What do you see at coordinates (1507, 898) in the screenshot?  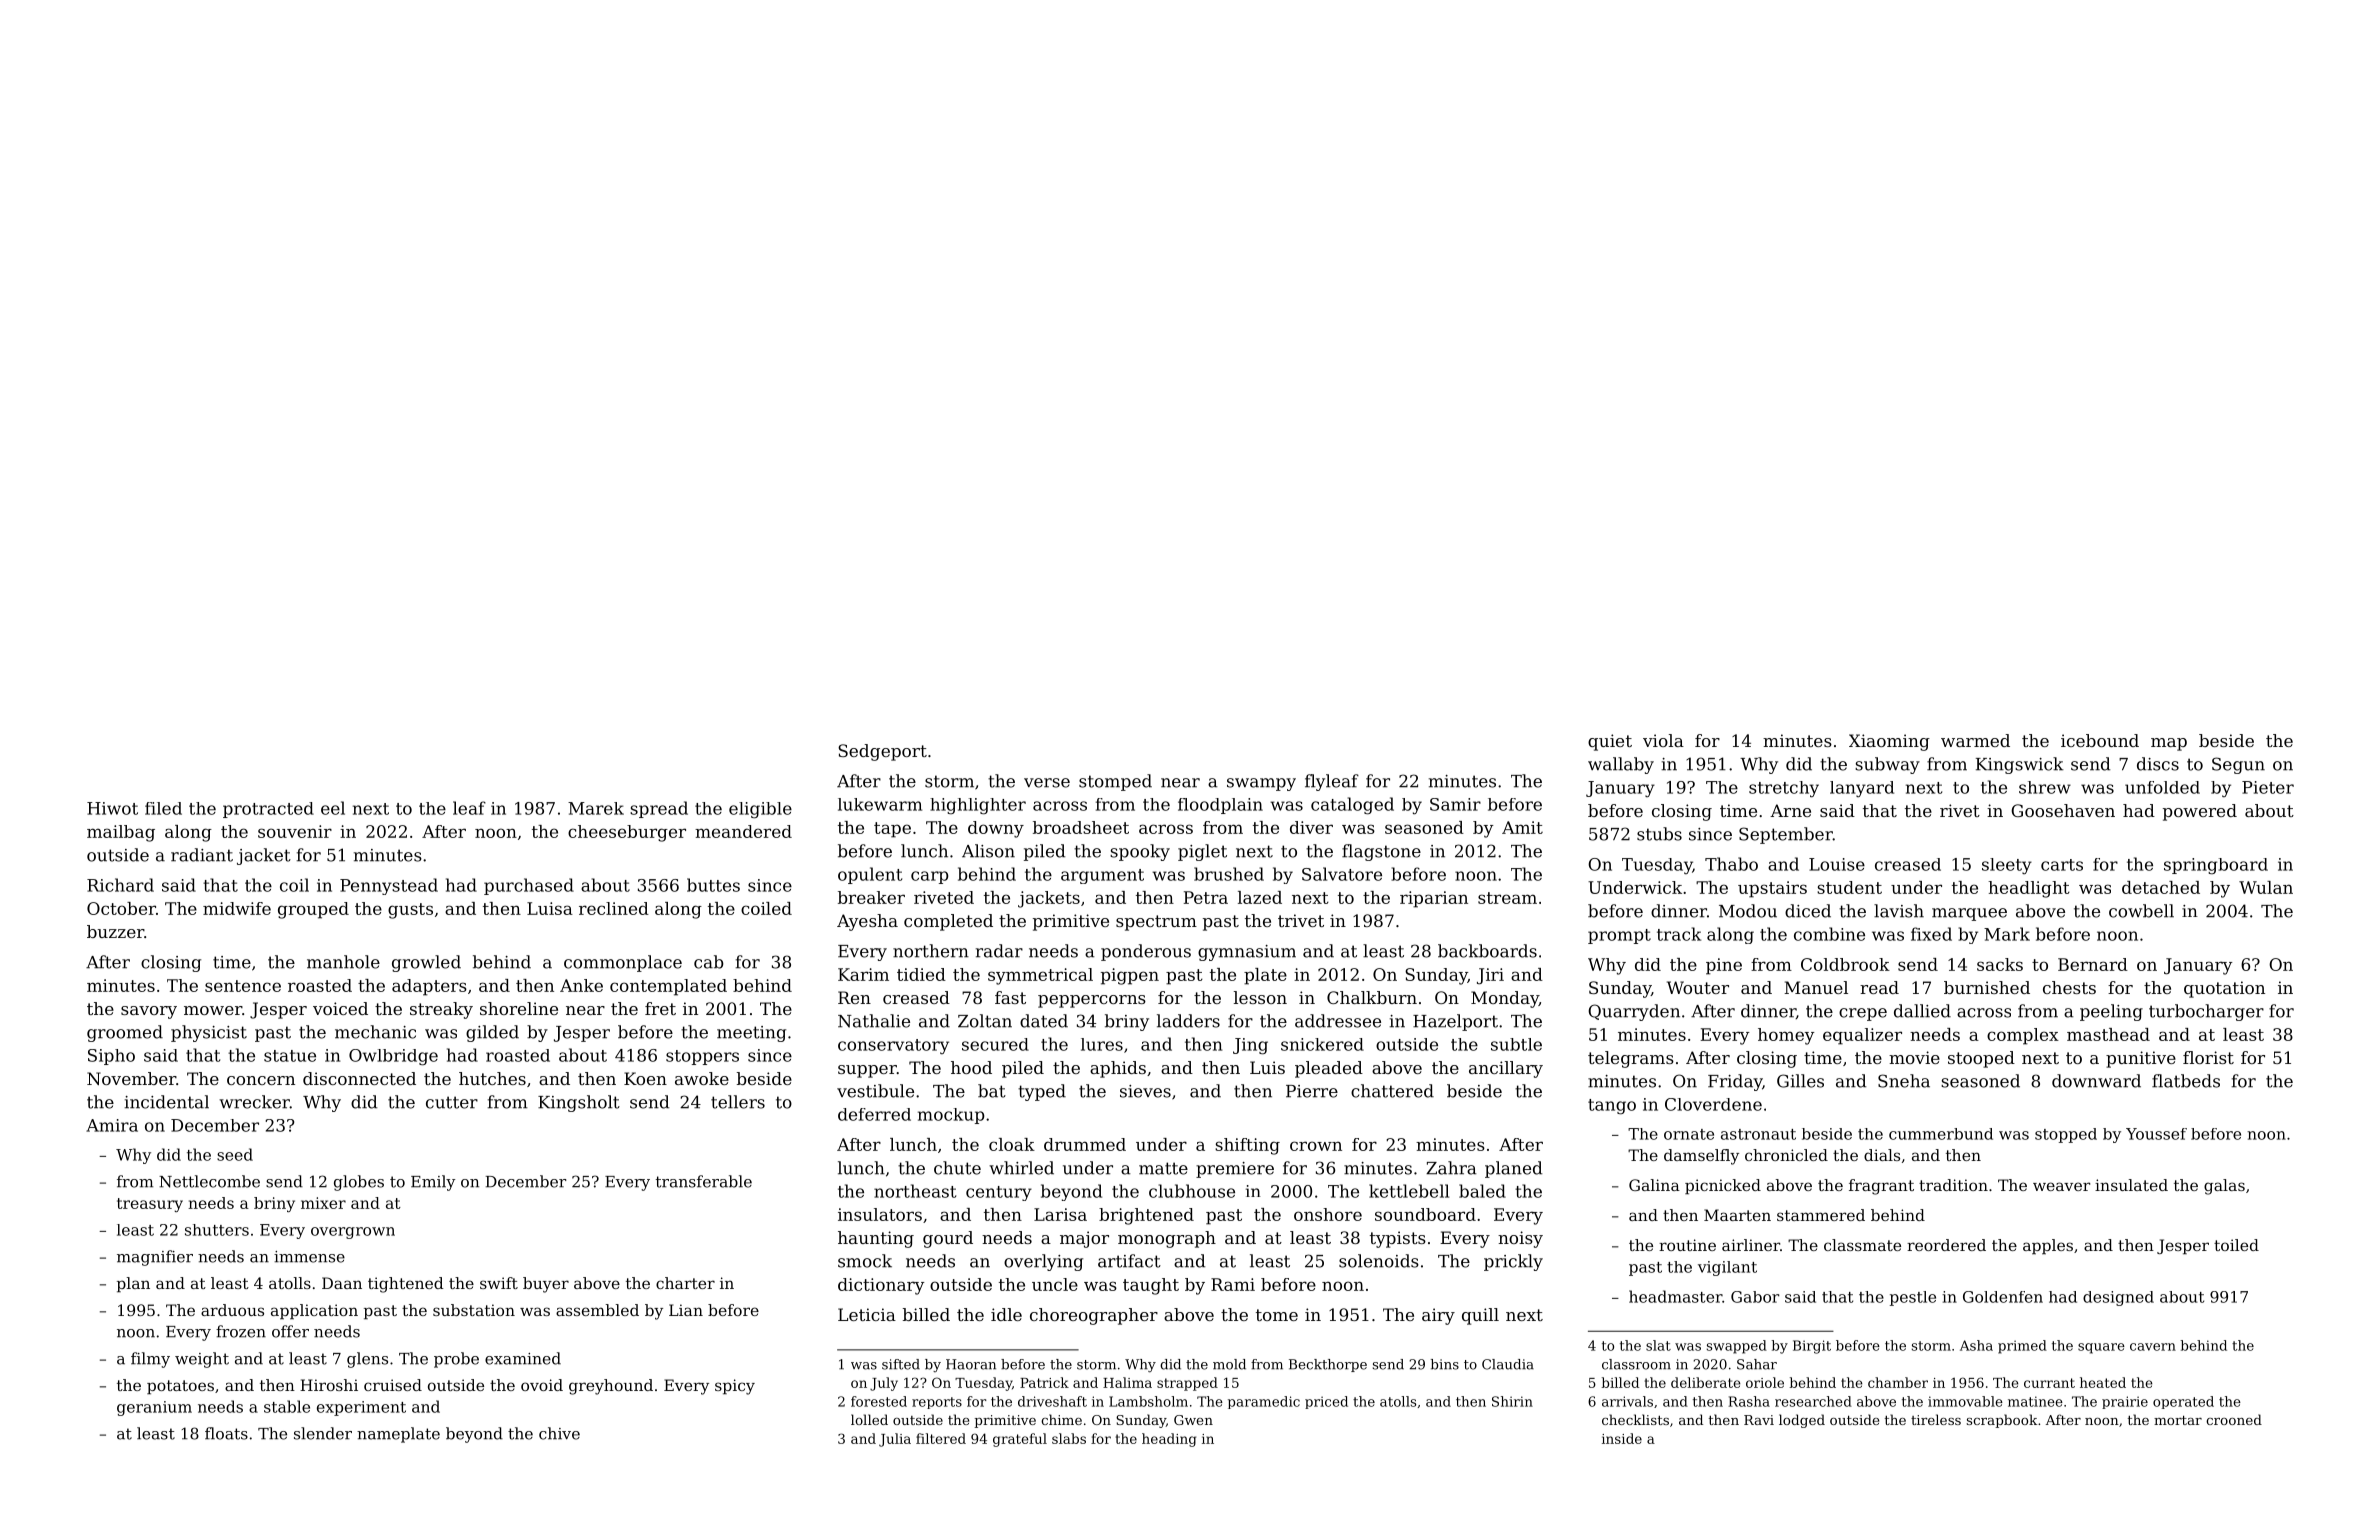 I see `stream` at bounding box center [1507, 898].
